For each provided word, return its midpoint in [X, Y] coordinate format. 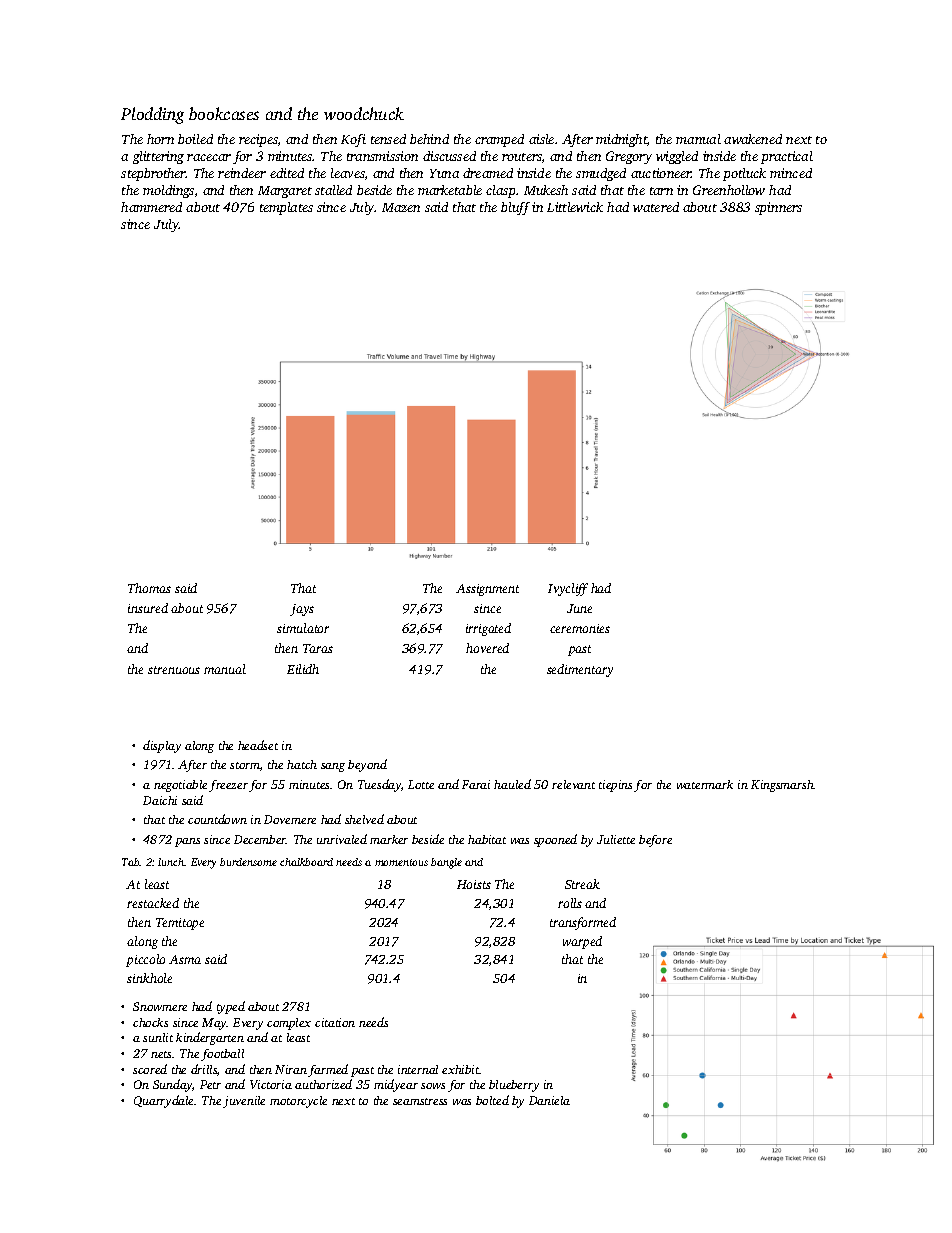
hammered [151, 207]
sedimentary [580, 670]
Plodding [152, 115]
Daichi [160, 800]
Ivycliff [568, 589]
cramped [499, 140]
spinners [778, 208]
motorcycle [298, 1102]
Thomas [149, 588]
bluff [515, 208]
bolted [492, 1100]
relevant [573, 784]
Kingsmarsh [782, 786]
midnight [621, 140]
